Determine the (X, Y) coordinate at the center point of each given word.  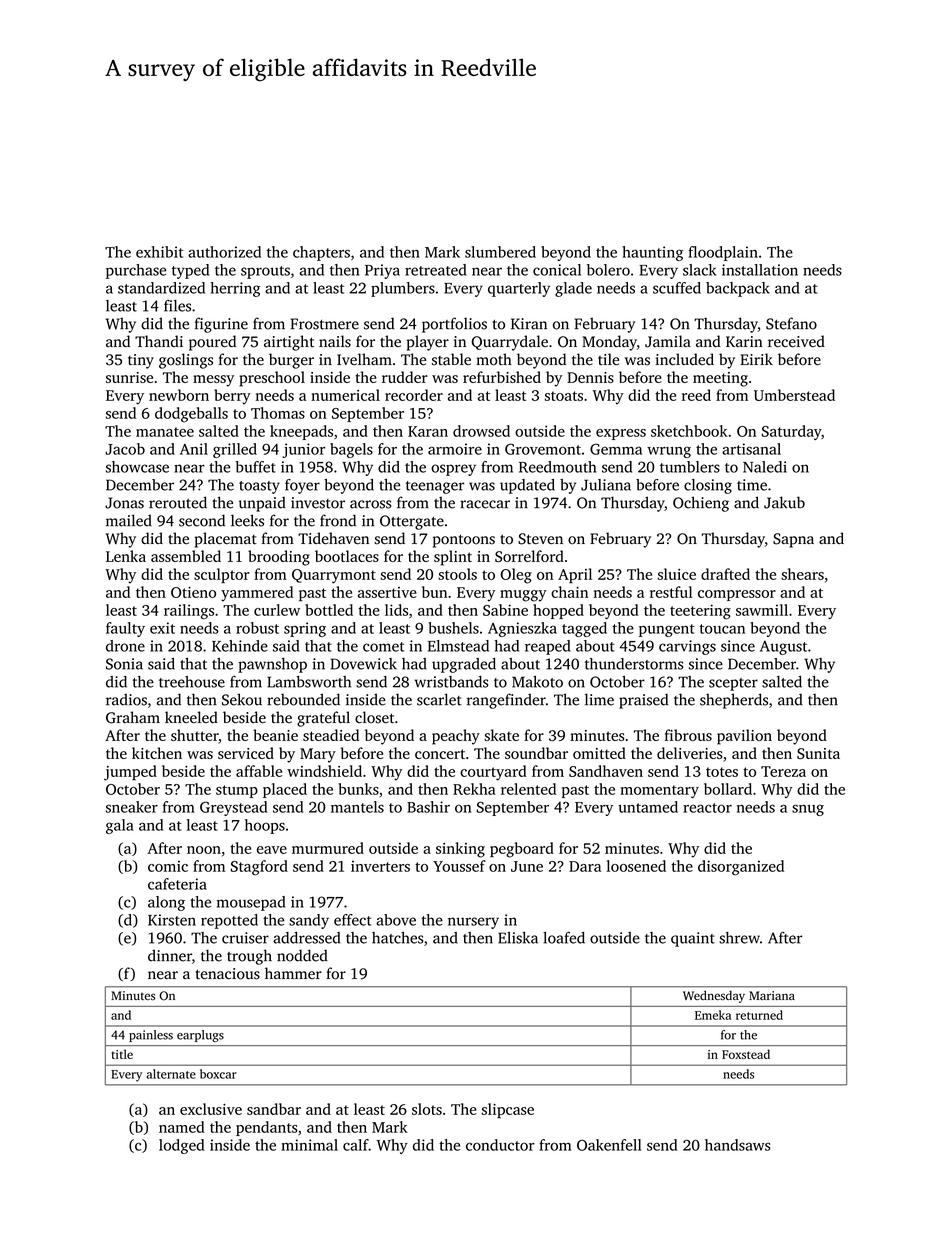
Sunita (818, 753)
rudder (405, 377)
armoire (455, 449)
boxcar (218, 1074)
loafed (564, 938)
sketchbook (689, 431)
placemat (225, 540)
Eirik (756, 359)
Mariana (772, 995)
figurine (221, 325)
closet (374, 717)
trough (249, 957)
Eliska (518, 938)
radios (126, 699)
